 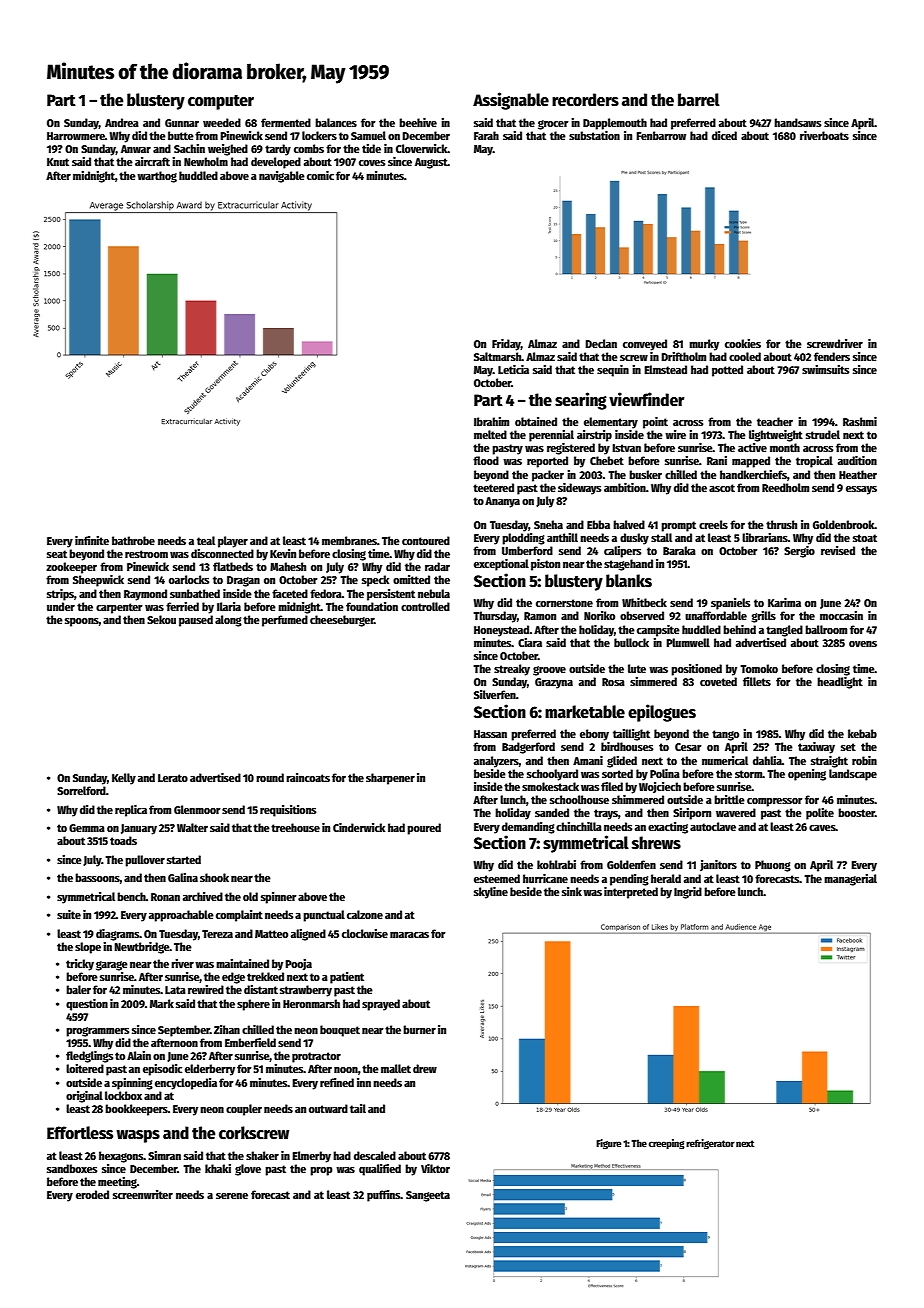 I want to click on Siriporn, so click(x=692, y=814).
